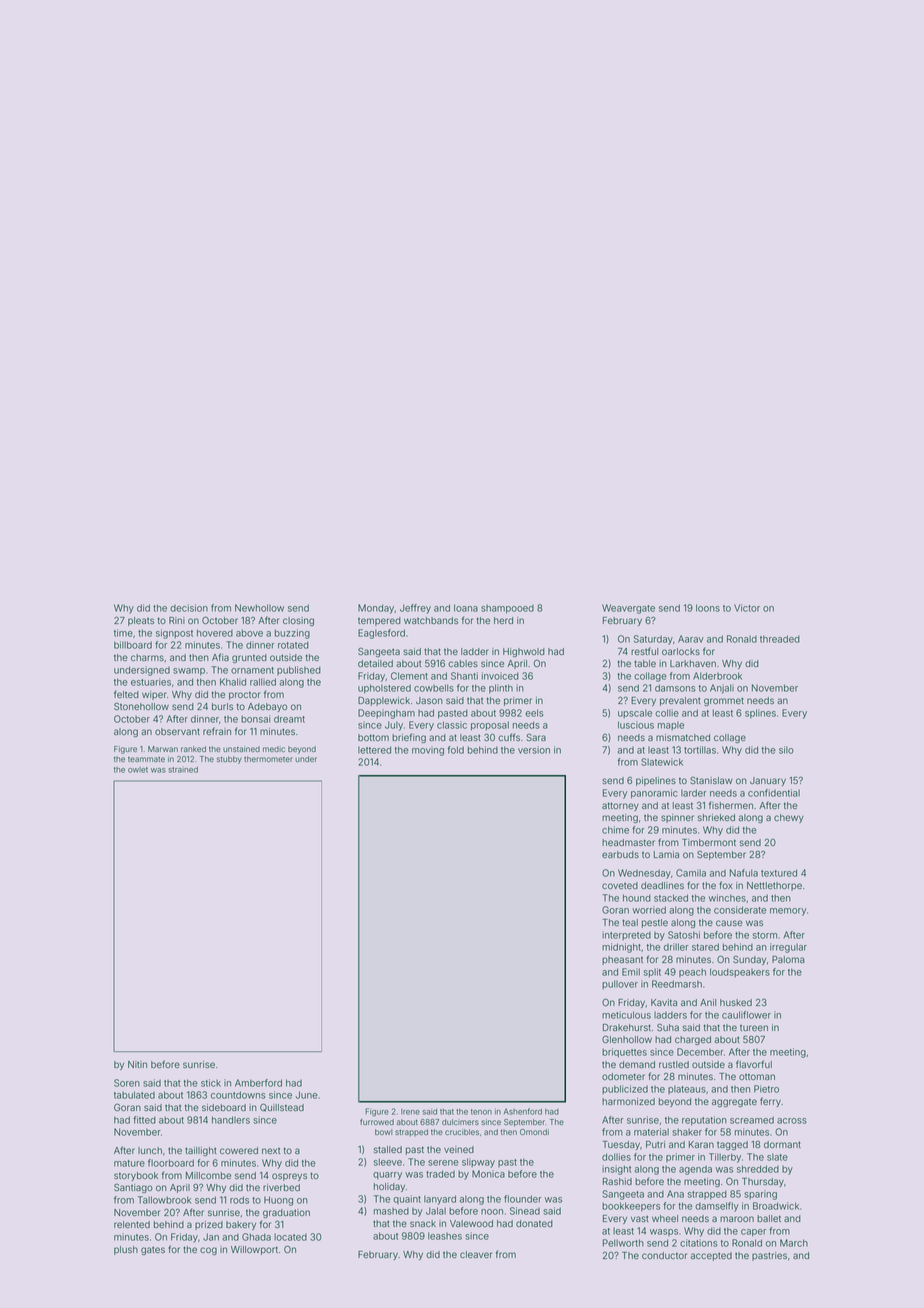  I want to click on Adebayo, so click(267, 707).
